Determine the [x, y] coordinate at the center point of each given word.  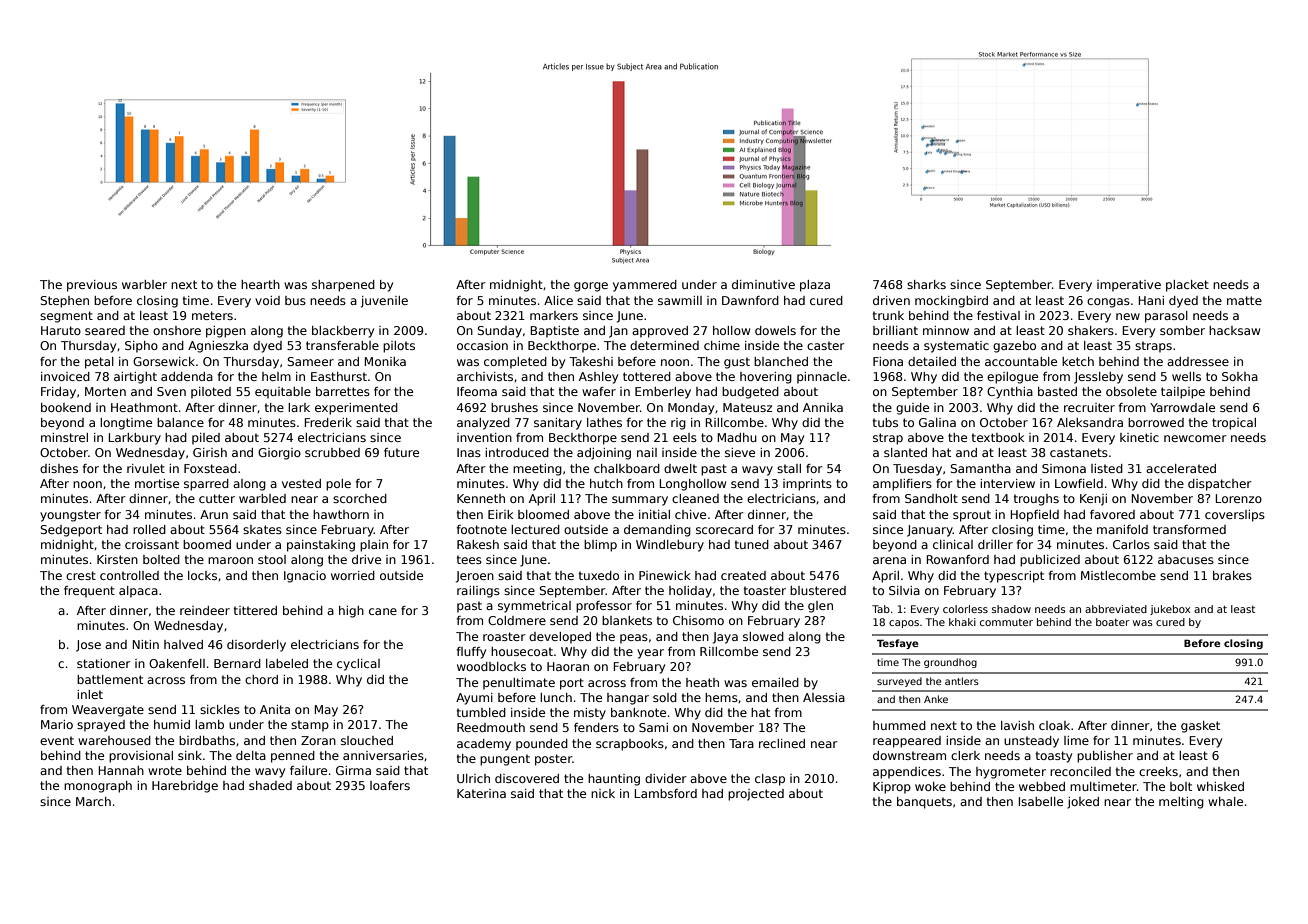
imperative [1129, 286]
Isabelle [1041, 801]
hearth [260, 284]
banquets [924, 803]
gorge [591, 287]
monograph [98, 787]
